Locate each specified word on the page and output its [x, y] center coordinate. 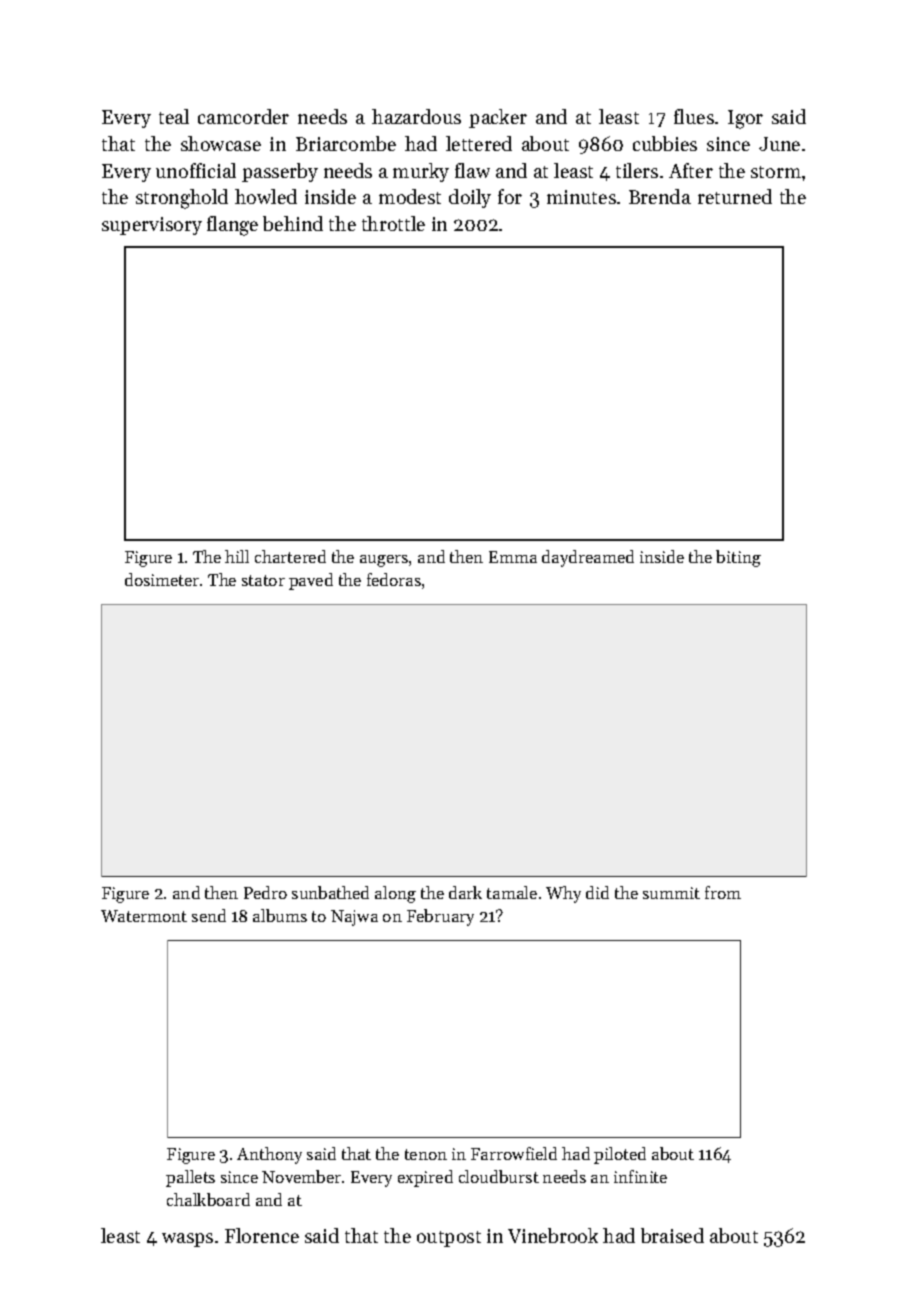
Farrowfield [514, 1153]
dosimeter [162, 579]
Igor [745, 119]
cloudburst [499, 1176]
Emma [513, 557]
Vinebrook [553, 1235]
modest [410, 196]
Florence [262, 1235]
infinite [640, 1176]
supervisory [152, 226]
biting [738, 558]
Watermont [144, 916]
